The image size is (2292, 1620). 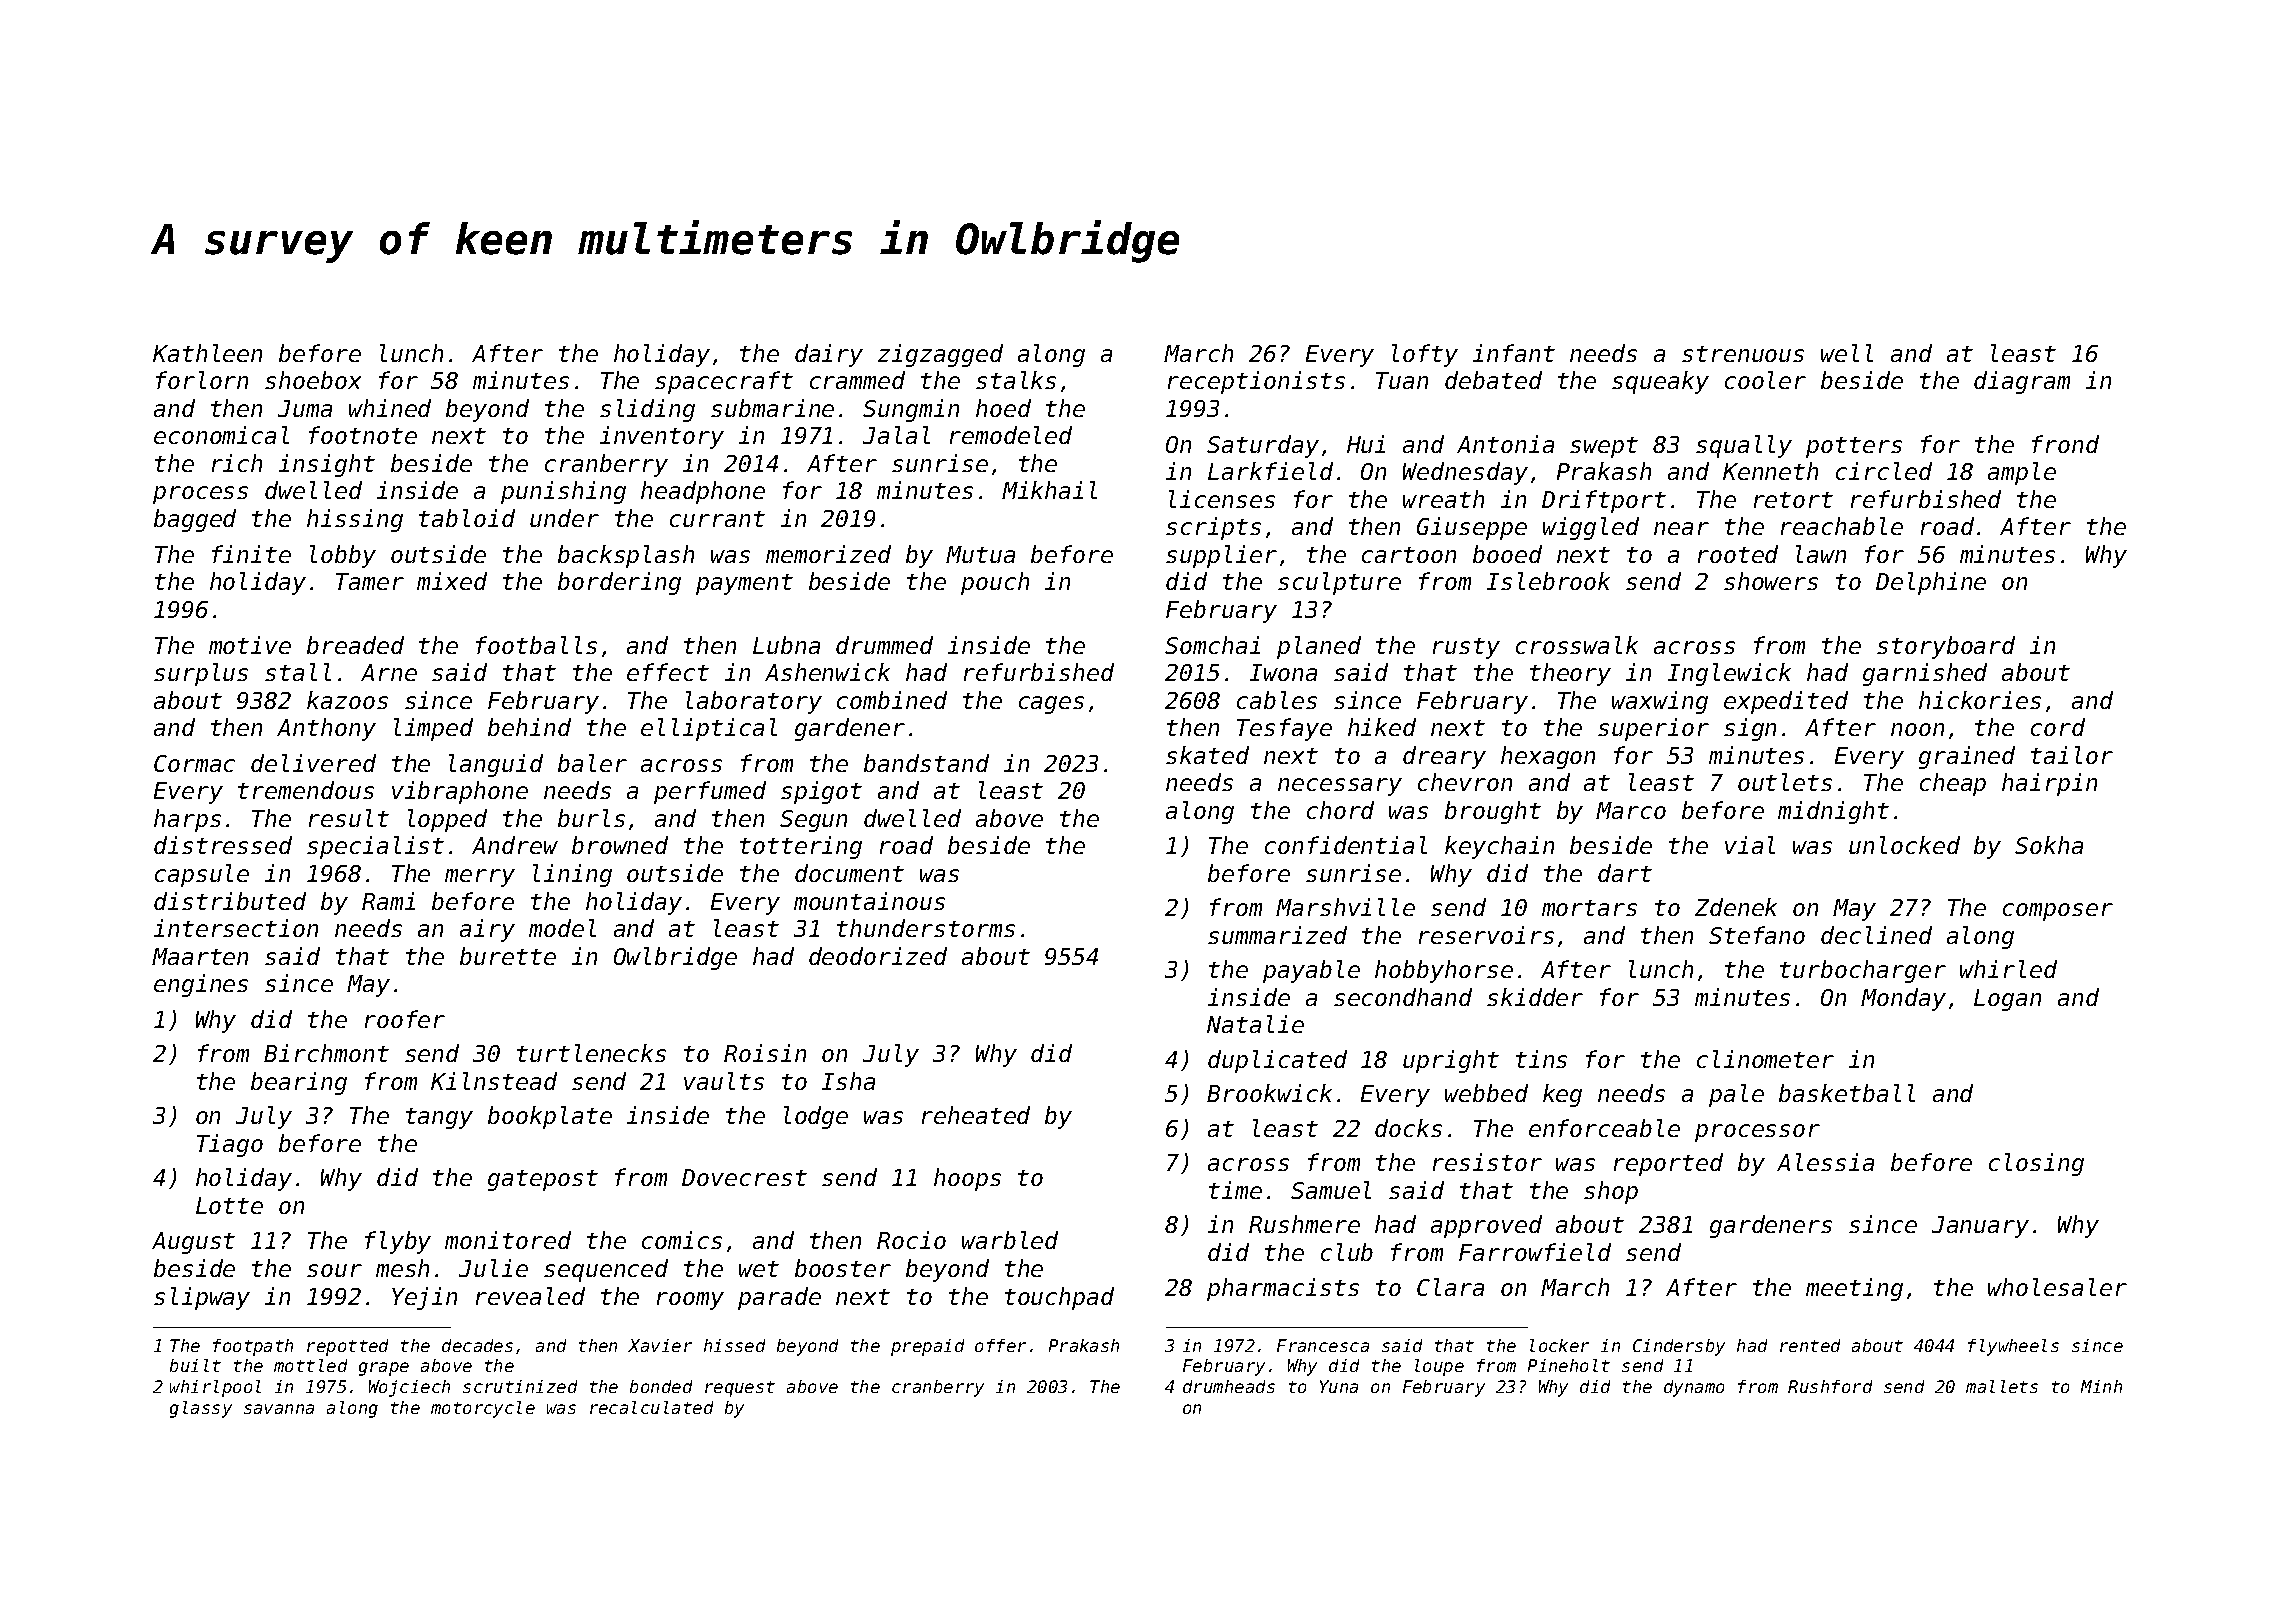 I want to click on diagram, so click(x=2022, y=382).
